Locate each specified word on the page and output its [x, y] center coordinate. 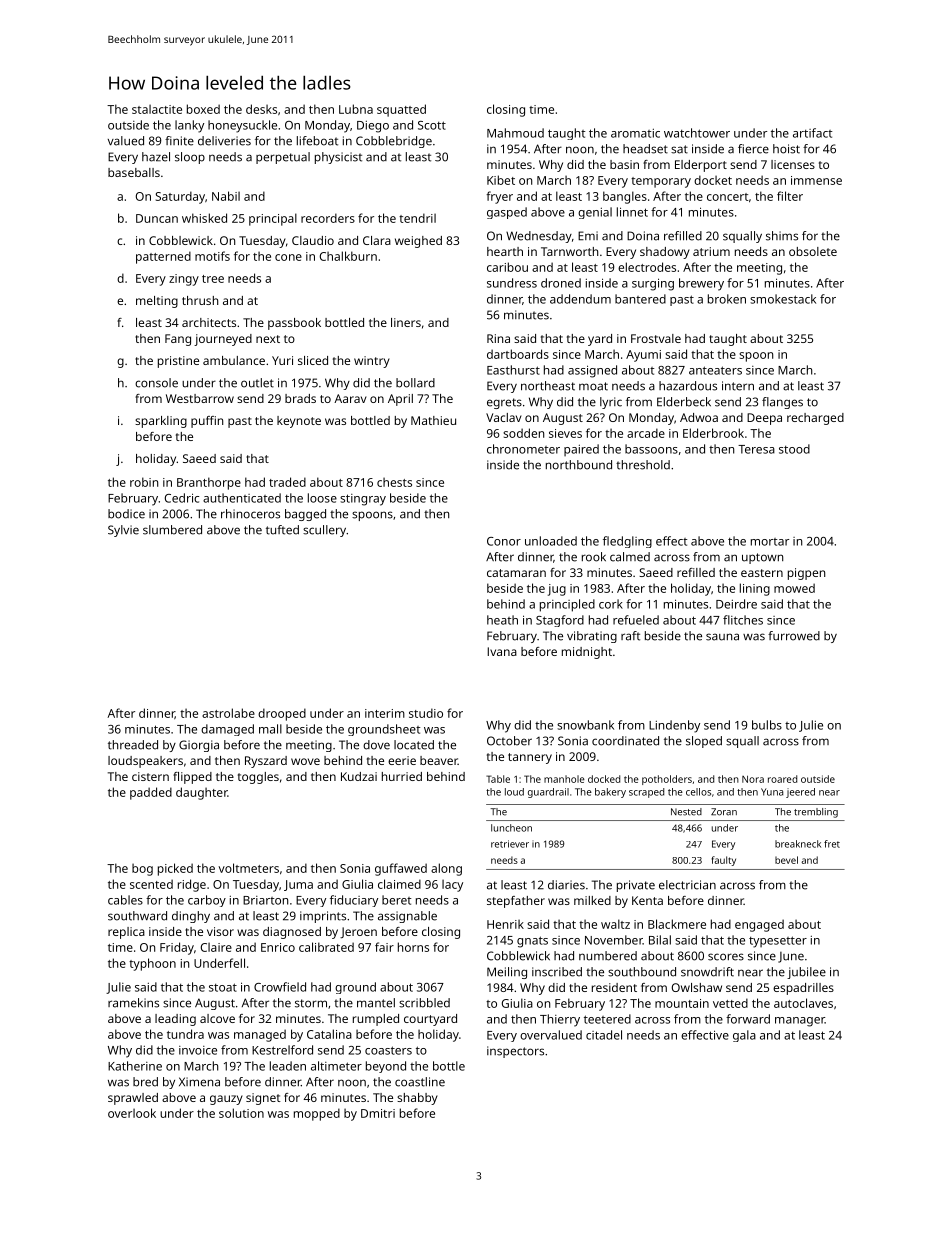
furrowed [794, 636]
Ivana [502, 651]
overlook [132, 1113]
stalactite [157, 109]
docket [713, 180]
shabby [417, 1099]
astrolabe [228, 713]
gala [744, 1036]
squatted [401, 110]
